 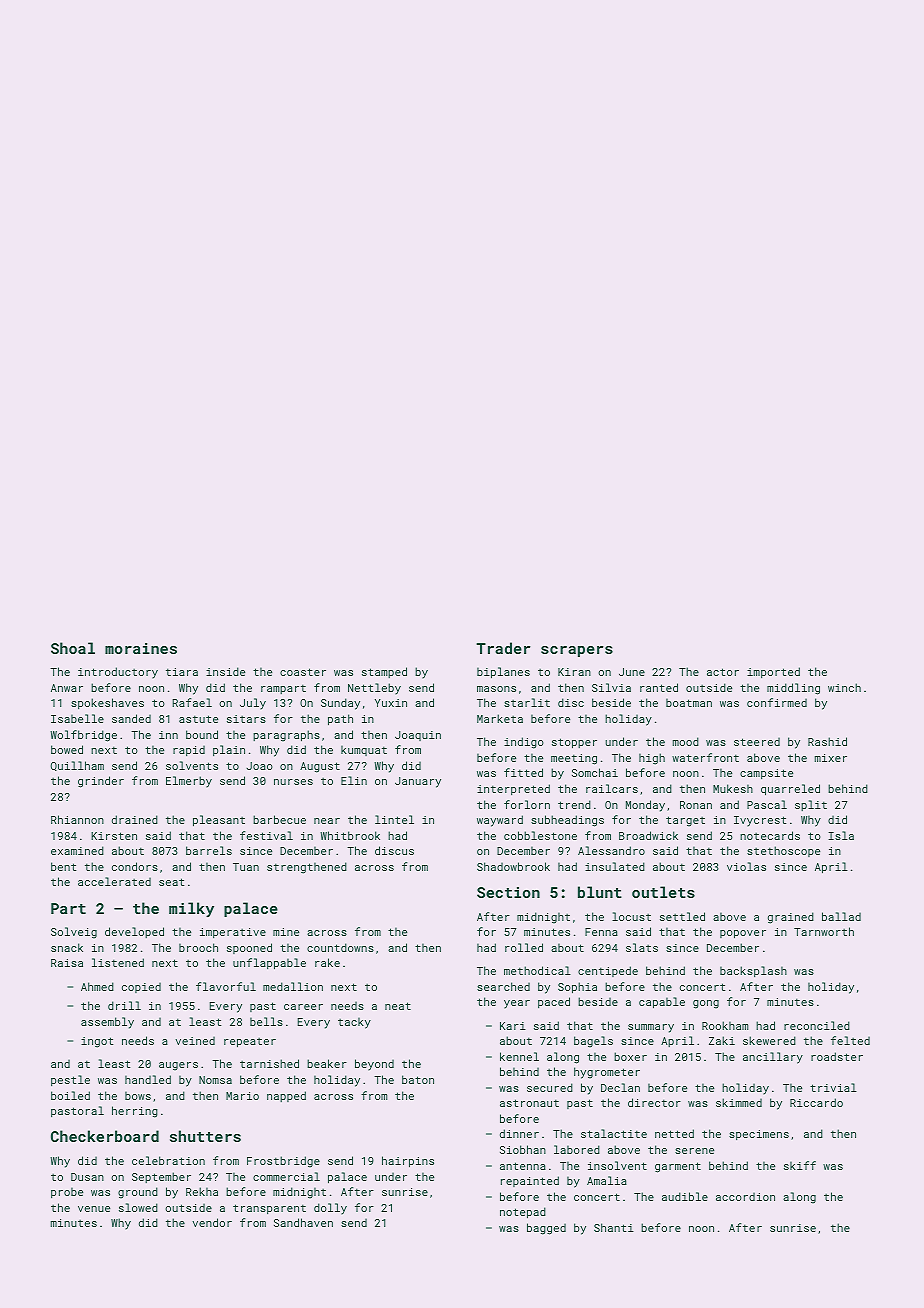 What do you see at coordinates (303, 1222) in the page?
I see `Sandhaven` at bounding box center [303, 1222].
